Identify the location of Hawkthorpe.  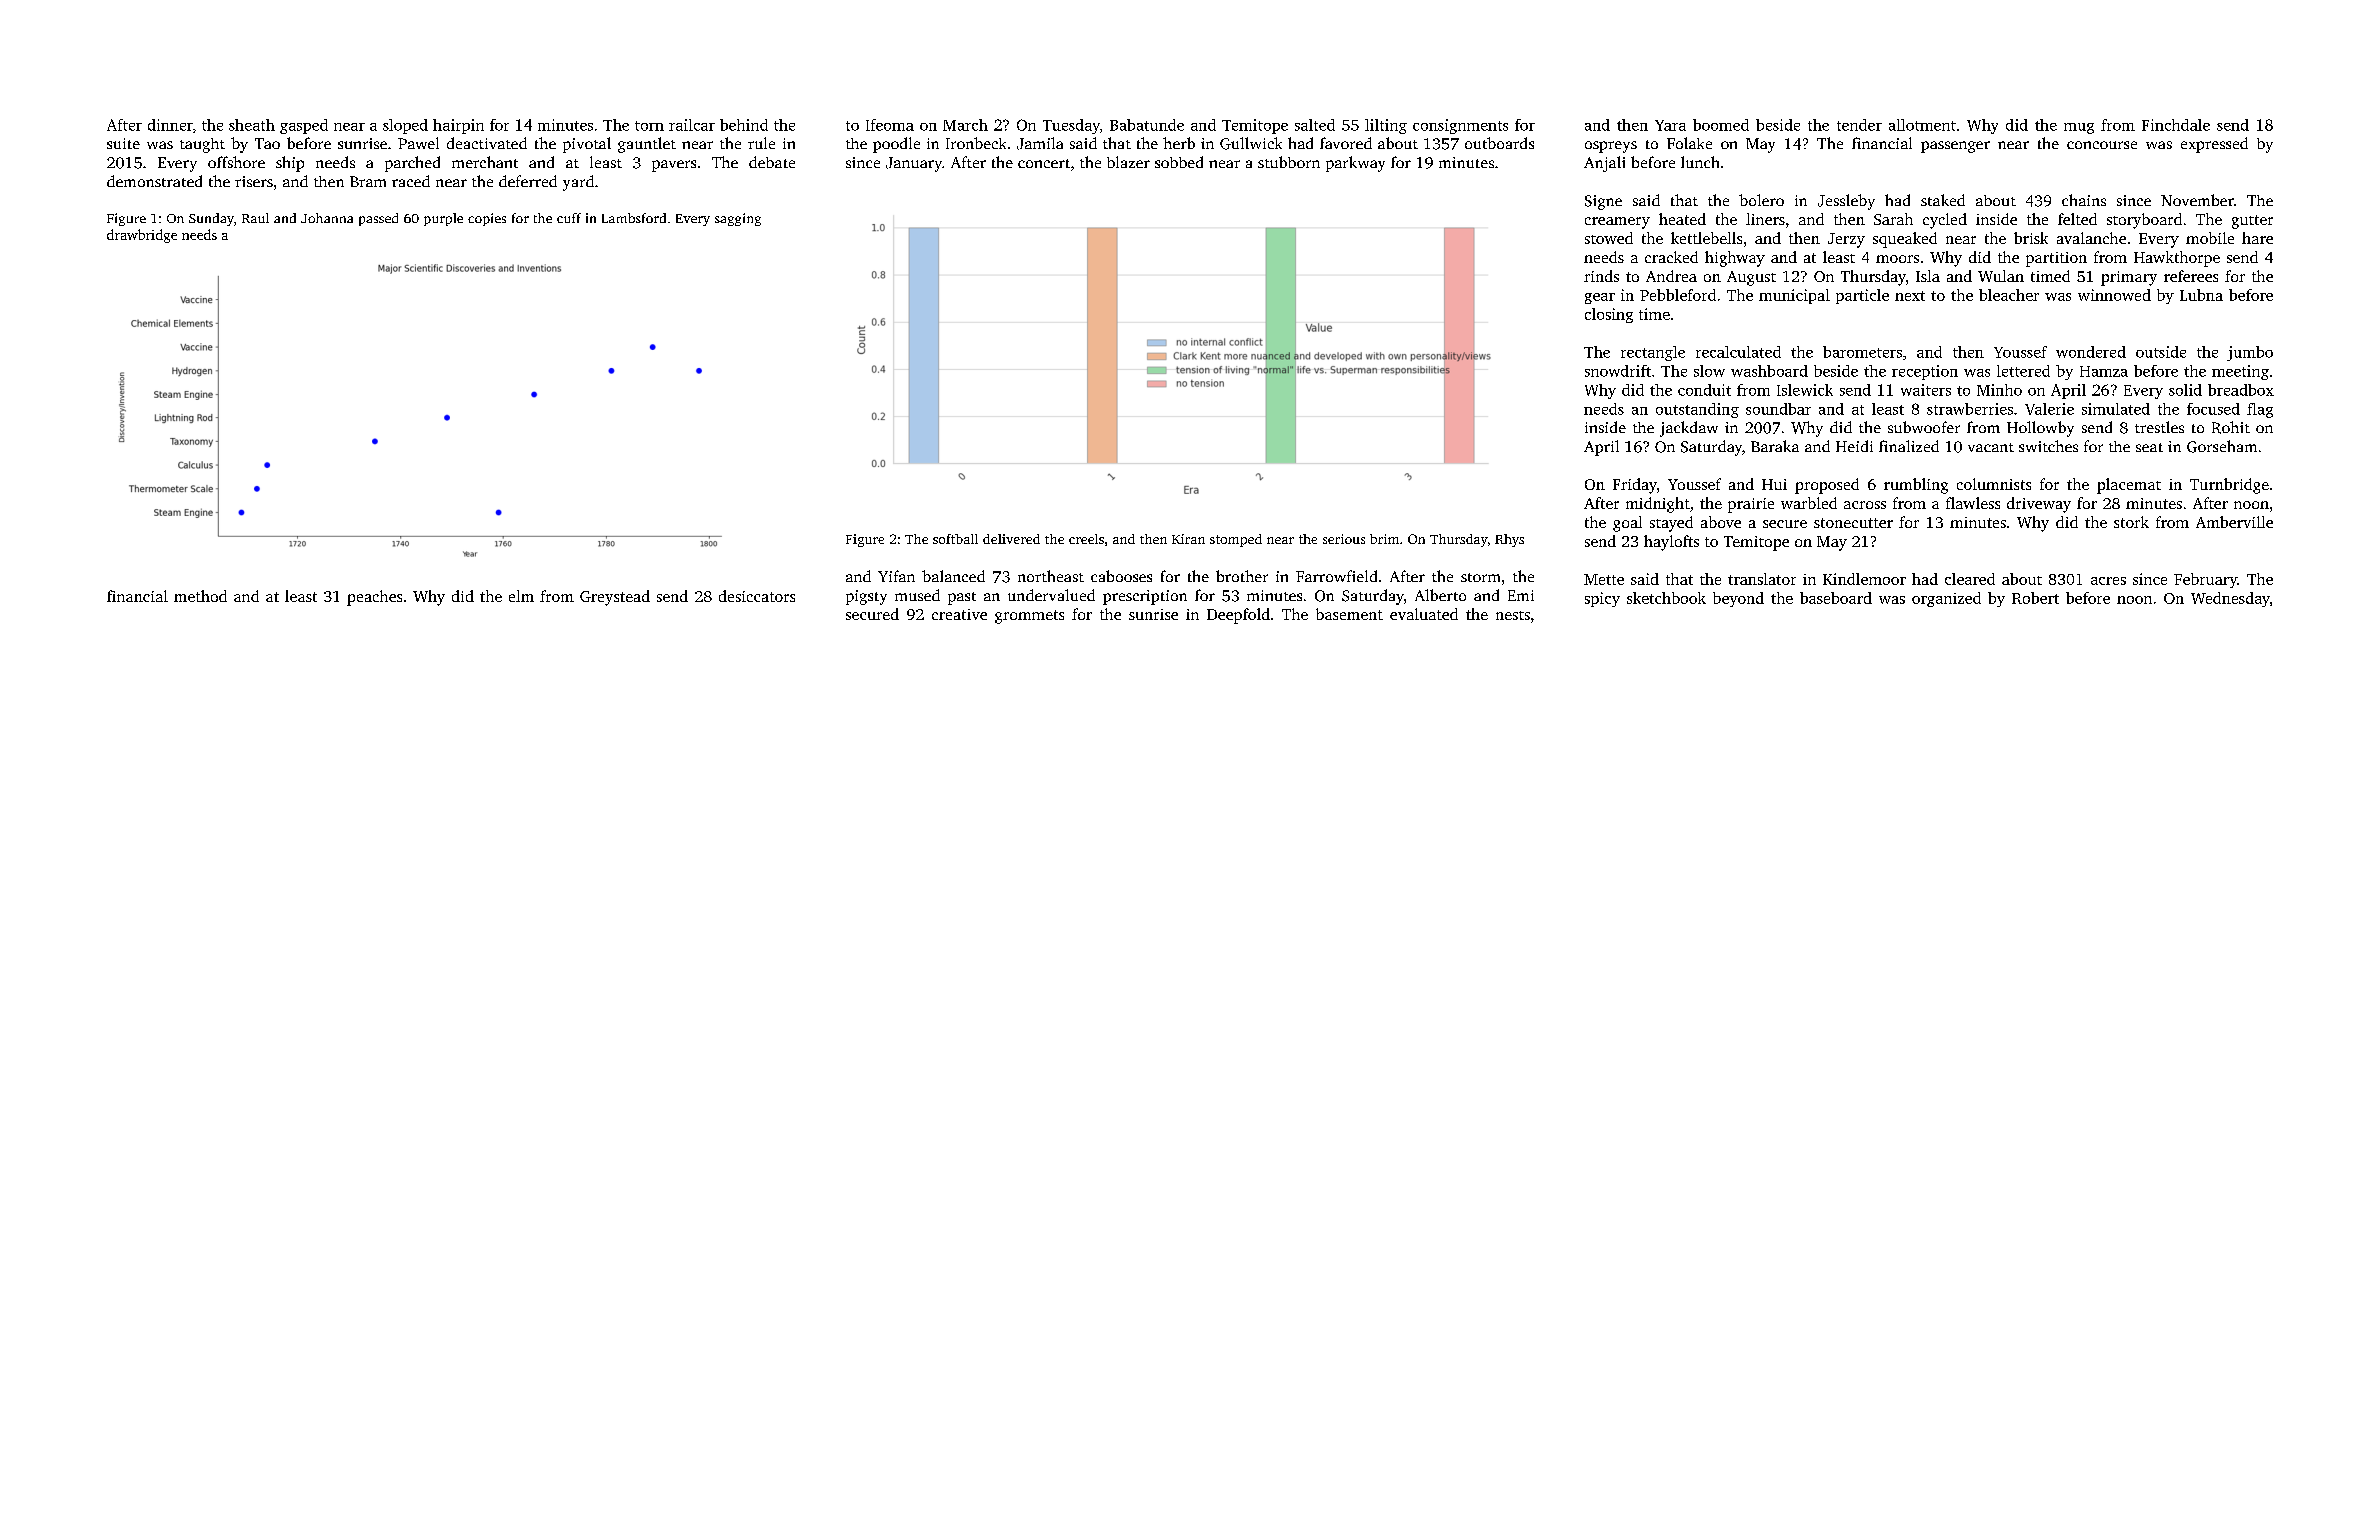
(2177, 259).
